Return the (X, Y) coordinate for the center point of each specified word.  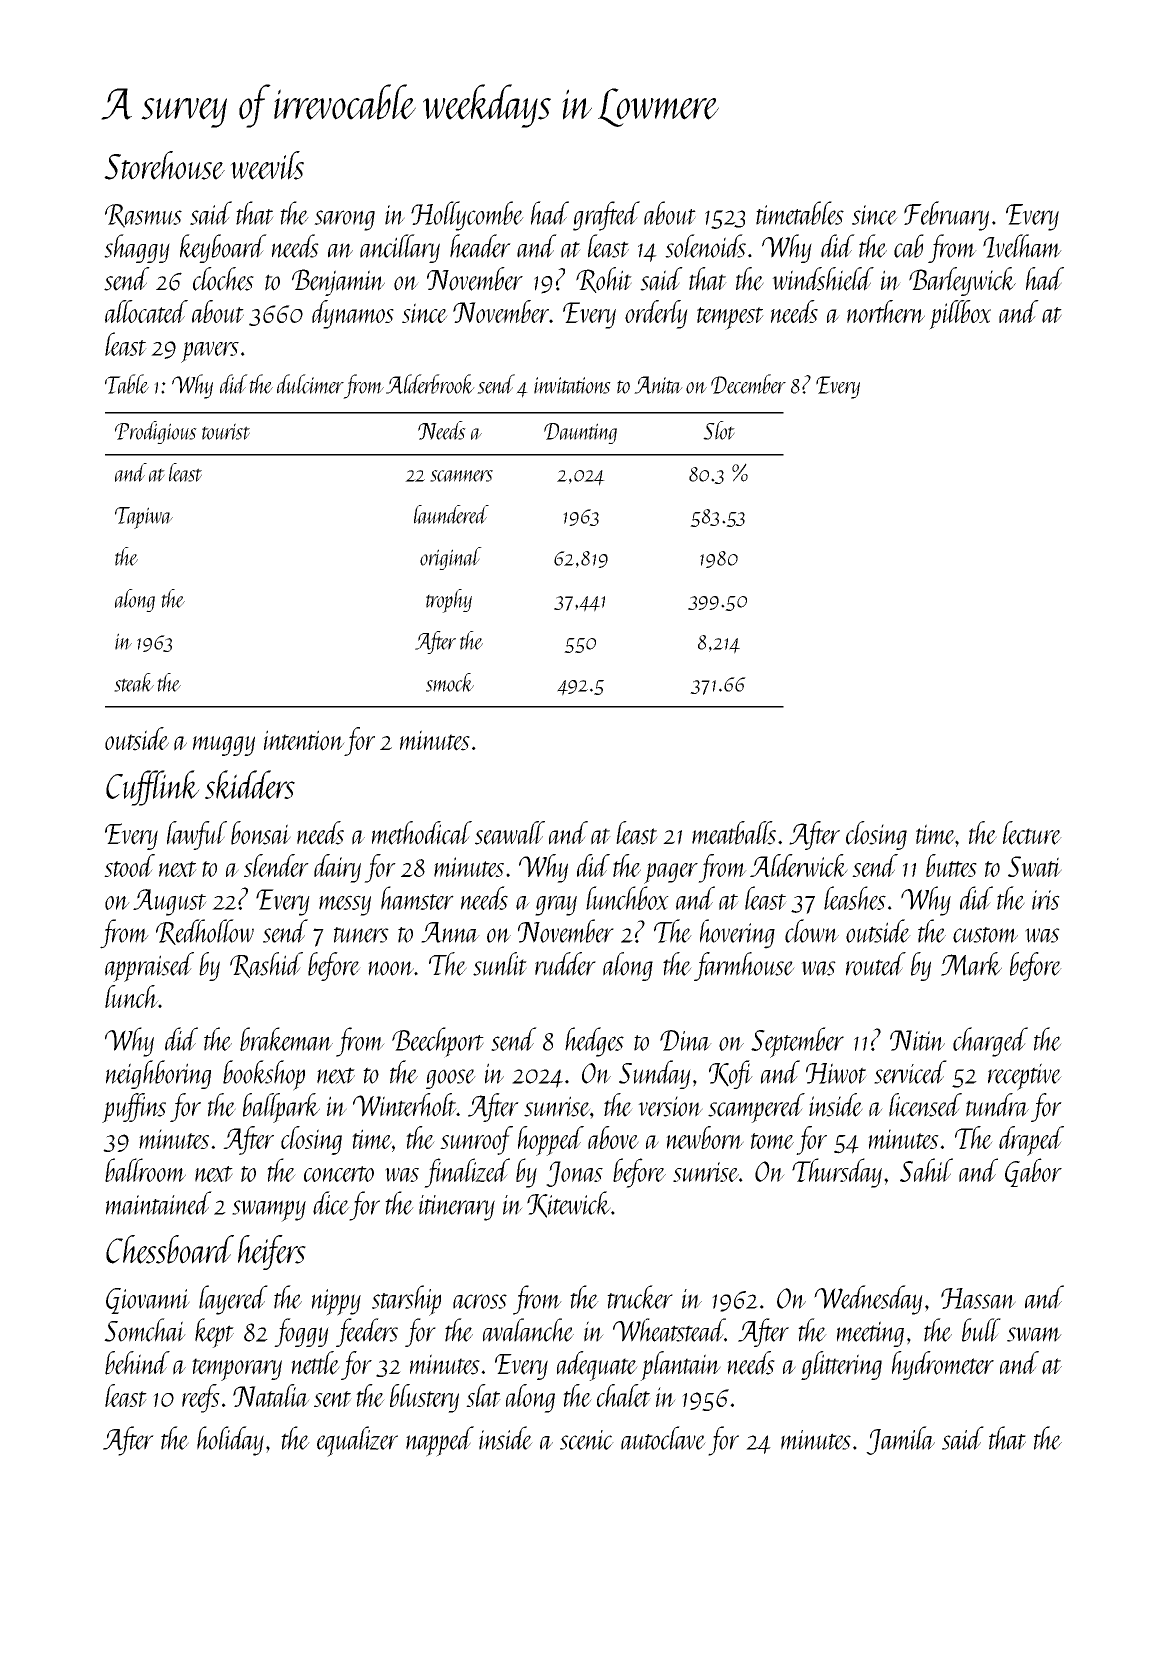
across (480, 1301)
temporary (237, 1369)
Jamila (900, 1440)
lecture (1032, 833)
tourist (226, 431)
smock (450, 682)
